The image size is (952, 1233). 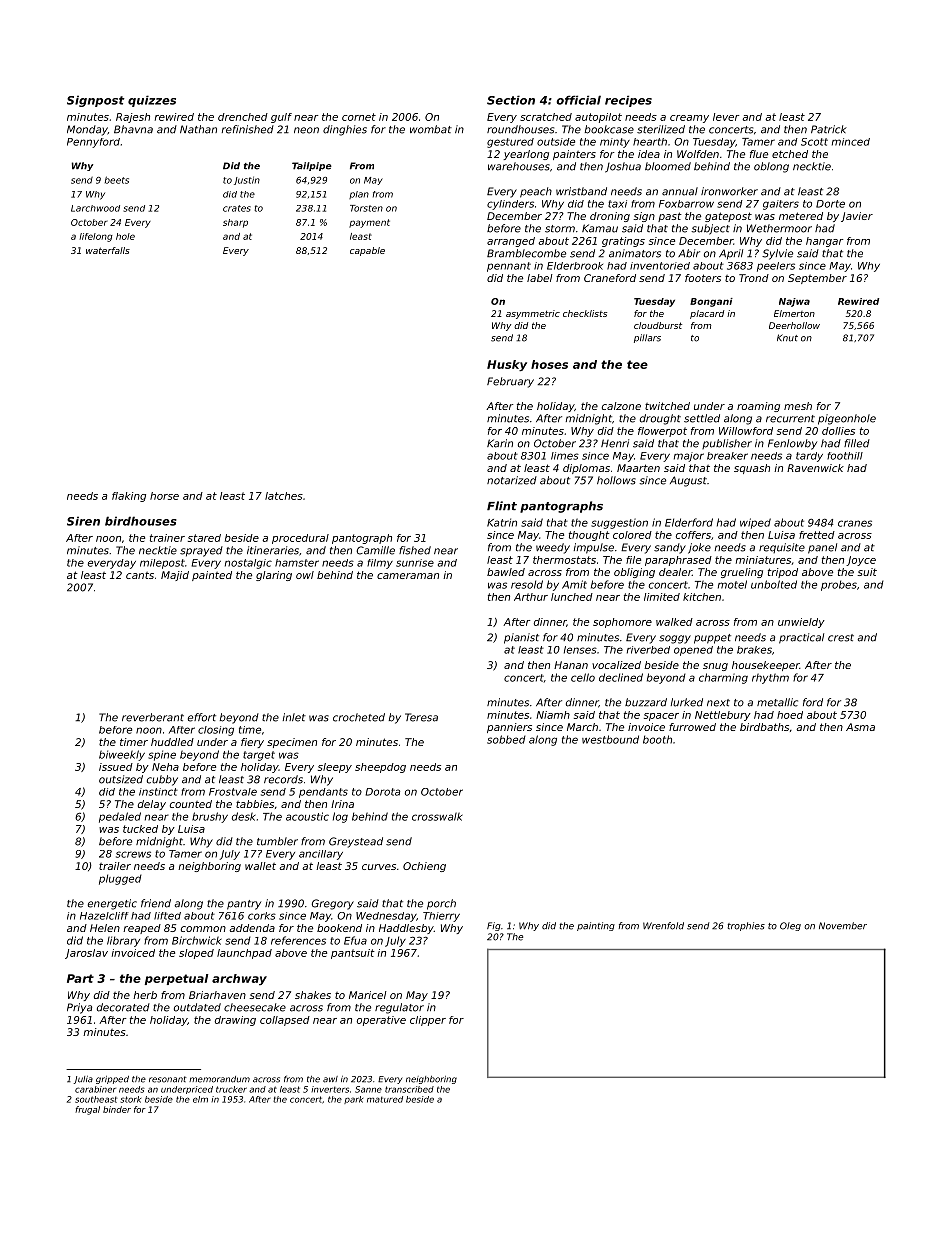 I want to click on Wrenfold, so click(x=663, y=926).
